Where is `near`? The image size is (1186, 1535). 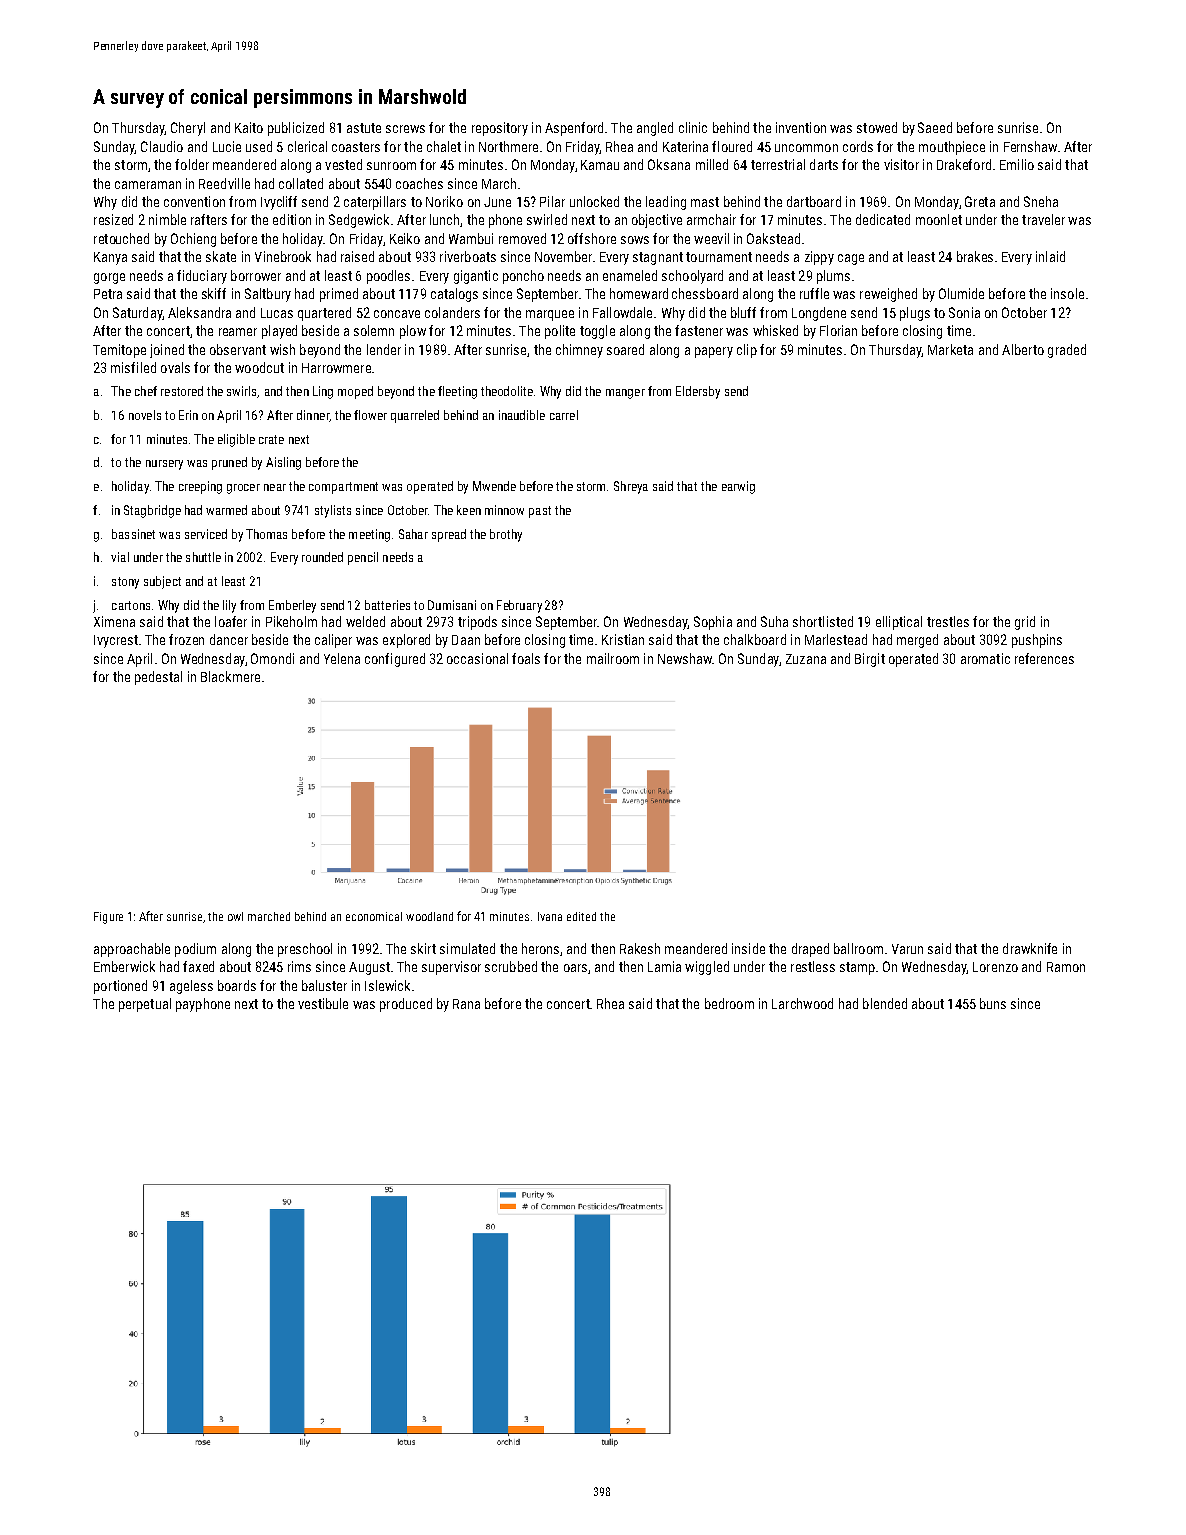 near is located at coordinates (275, 487).
